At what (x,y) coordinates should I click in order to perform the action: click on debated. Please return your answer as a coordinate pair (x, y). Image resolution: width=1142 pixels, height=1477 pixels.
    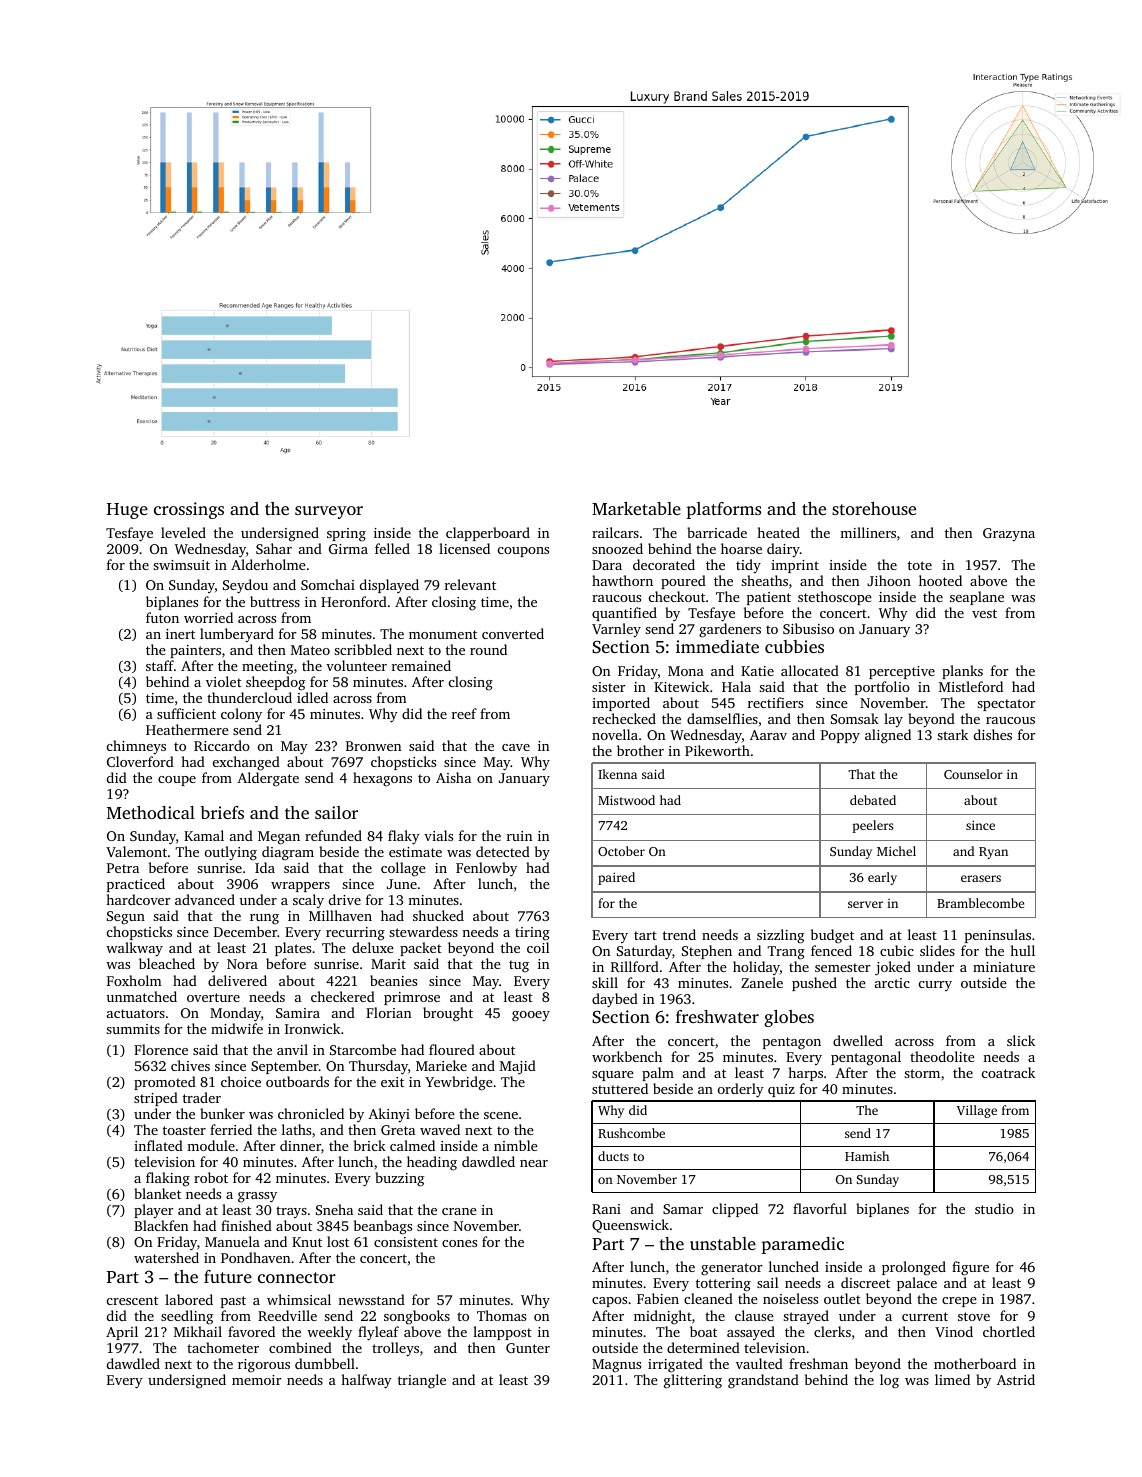
    Looking at the image, I should click on (873, 800).
